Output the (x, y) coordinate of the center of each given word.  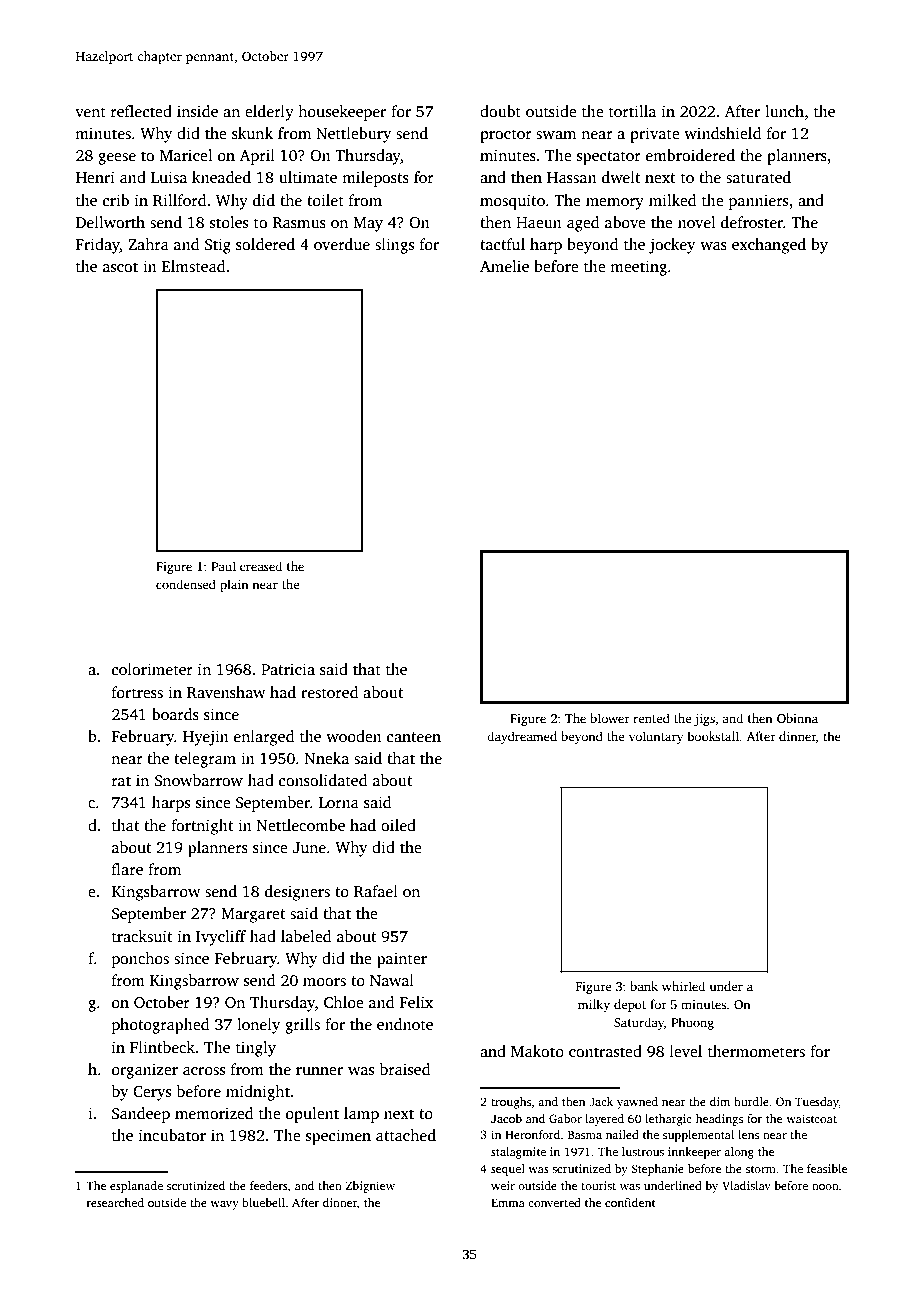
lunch (784, 111)
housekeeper (342, 113)
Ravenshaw (226, 692)
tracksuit (142, 936)
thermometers (756, 1051)
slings (394, 246)
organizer (145, 1071)
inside (197, 111)
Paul (223, 566)
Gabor (565, 1118)
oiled (398, 825)
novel (697, 222)
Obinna (797, 718)
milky (594, 1005)
